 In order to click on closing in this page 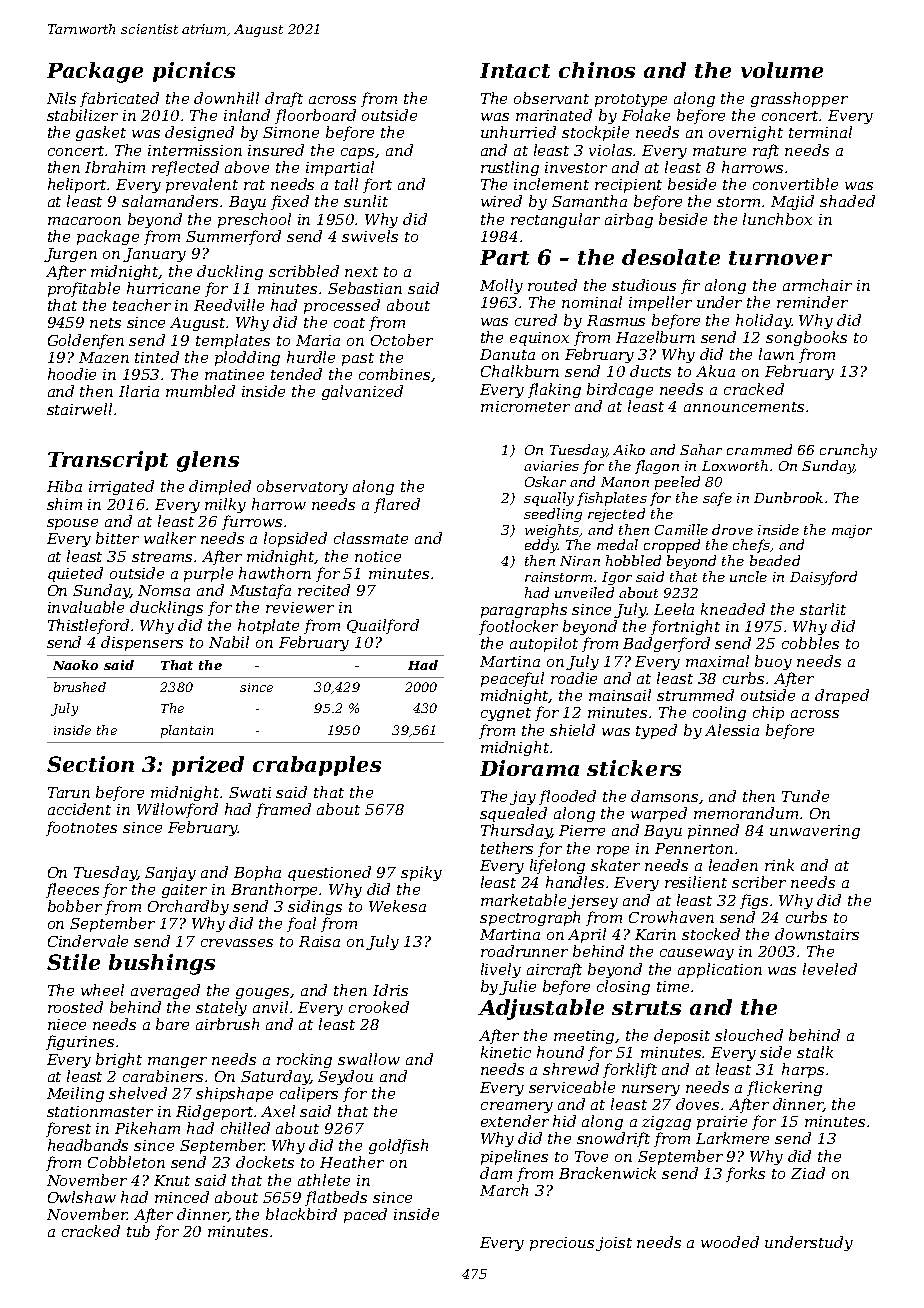, I will do `click(623, 987)`.
